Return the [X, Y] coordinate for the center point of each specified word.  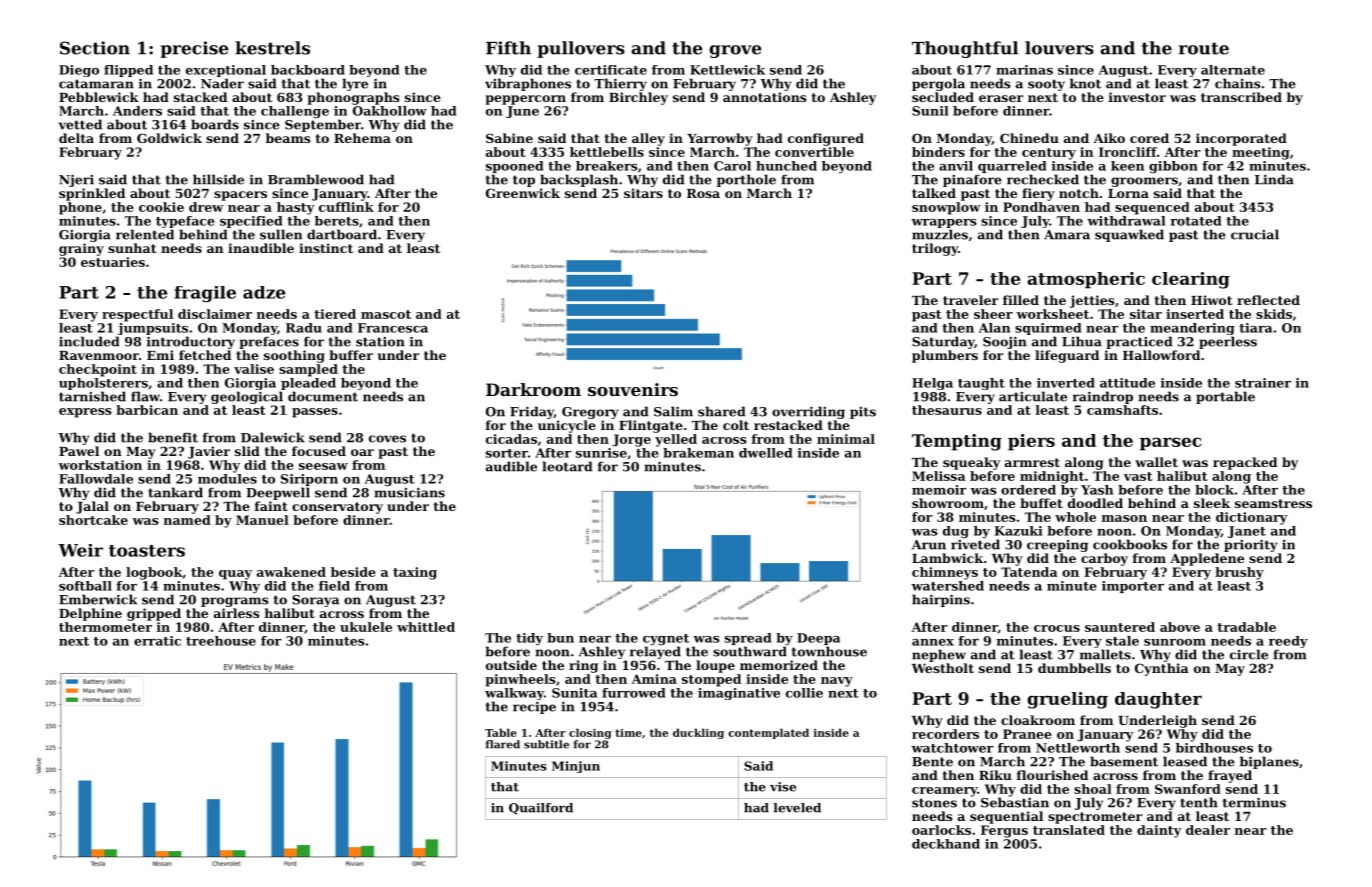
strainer [1263, 383]
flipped [128, 71]
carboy [1104, 559]
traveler [971, 300]
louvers [1059, 48]
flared [503, 744]
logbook [154, 573]
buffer [351, 355]
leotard [567, 466]
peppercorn [525, 100]
